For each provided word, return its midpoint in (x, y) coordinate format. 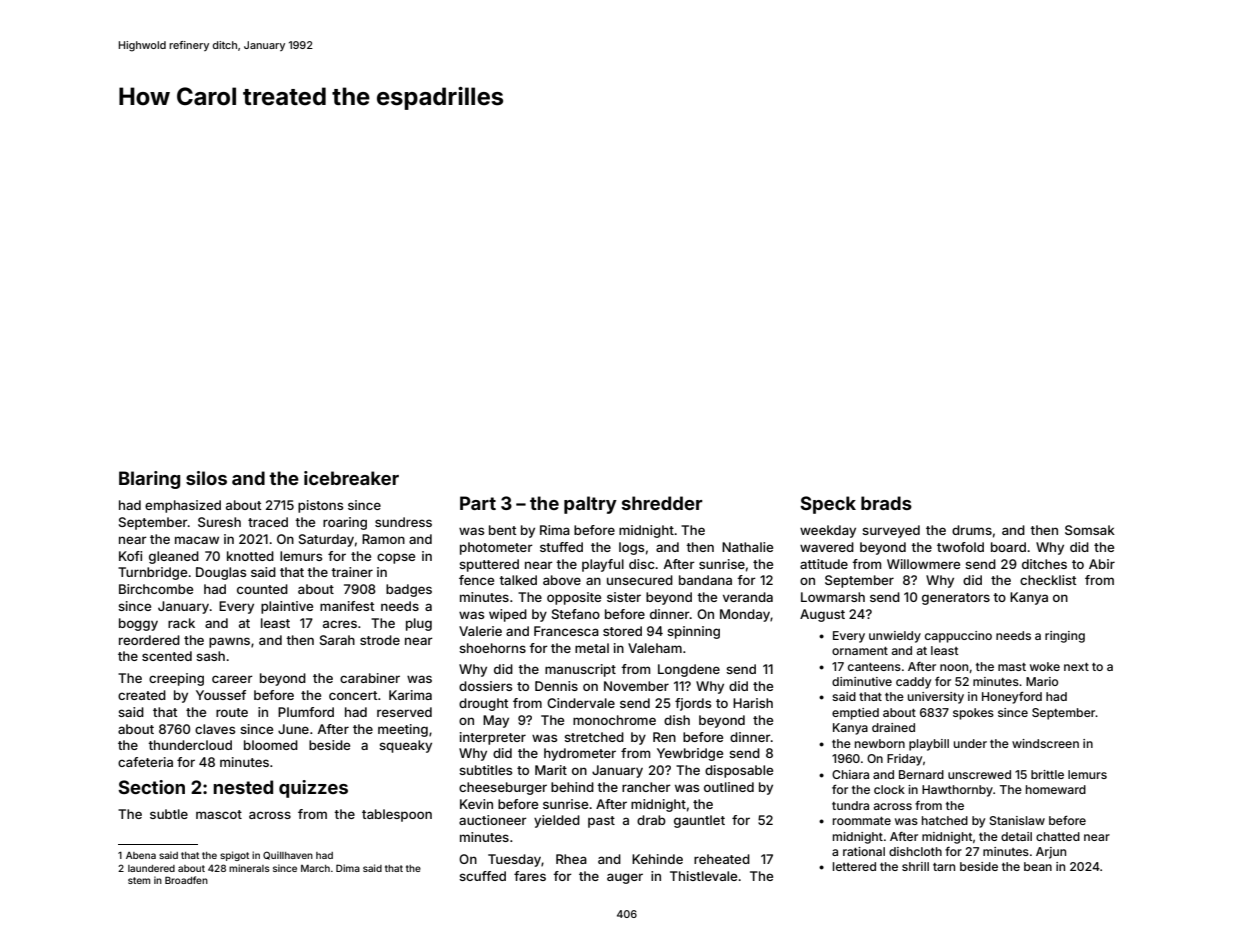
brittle (1047, 774)
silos (206, 478)
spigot (234, 856)
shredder (662, 503)
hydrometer (580, 754)
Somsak (1090, 530)
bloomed (271, 745)
